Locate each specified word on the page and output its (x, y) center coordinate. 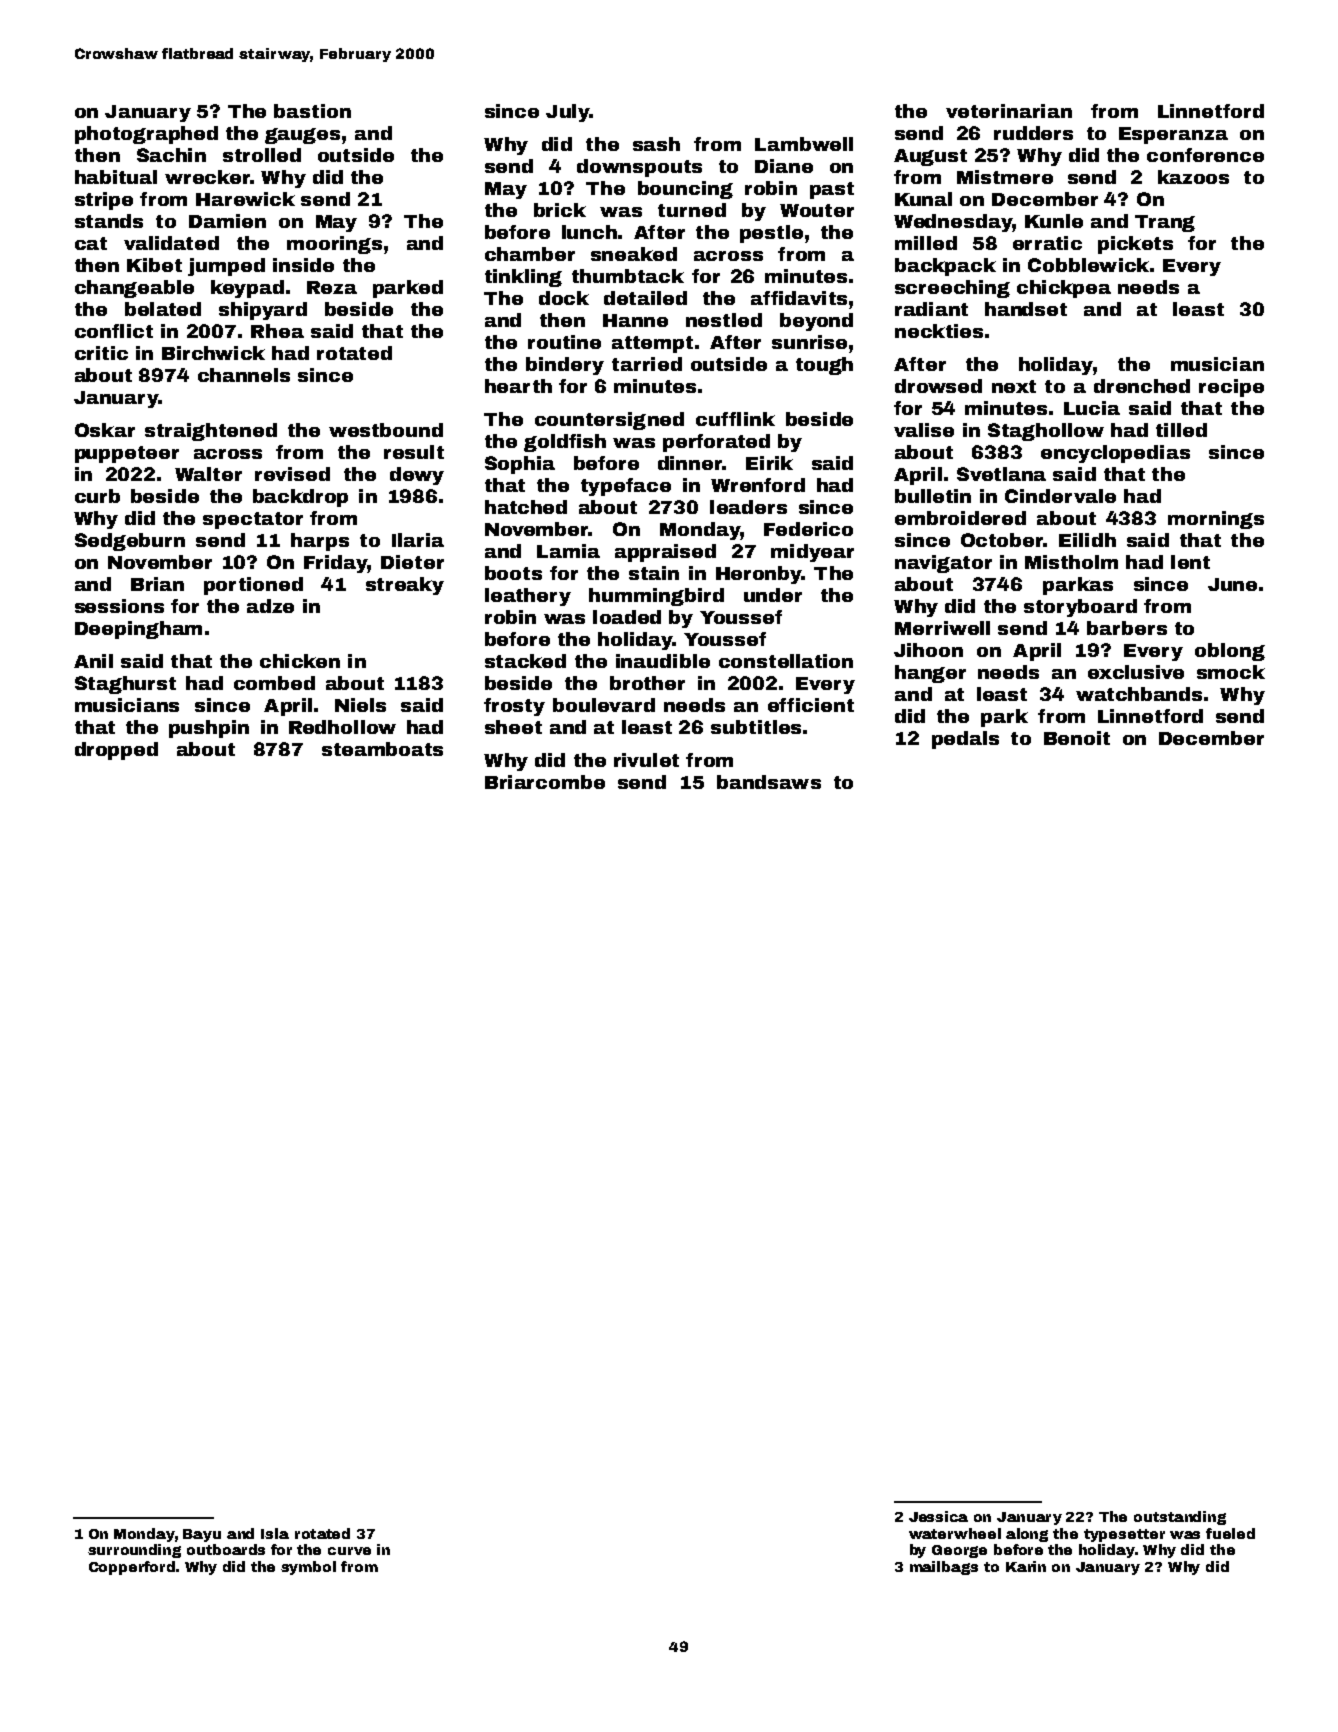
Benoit (1077, 738)
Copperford (132, 1568)
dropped (116, 751)
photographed (146, 135)
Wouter (817, 210)
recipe (1231, 388)
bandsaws (769, 782)
